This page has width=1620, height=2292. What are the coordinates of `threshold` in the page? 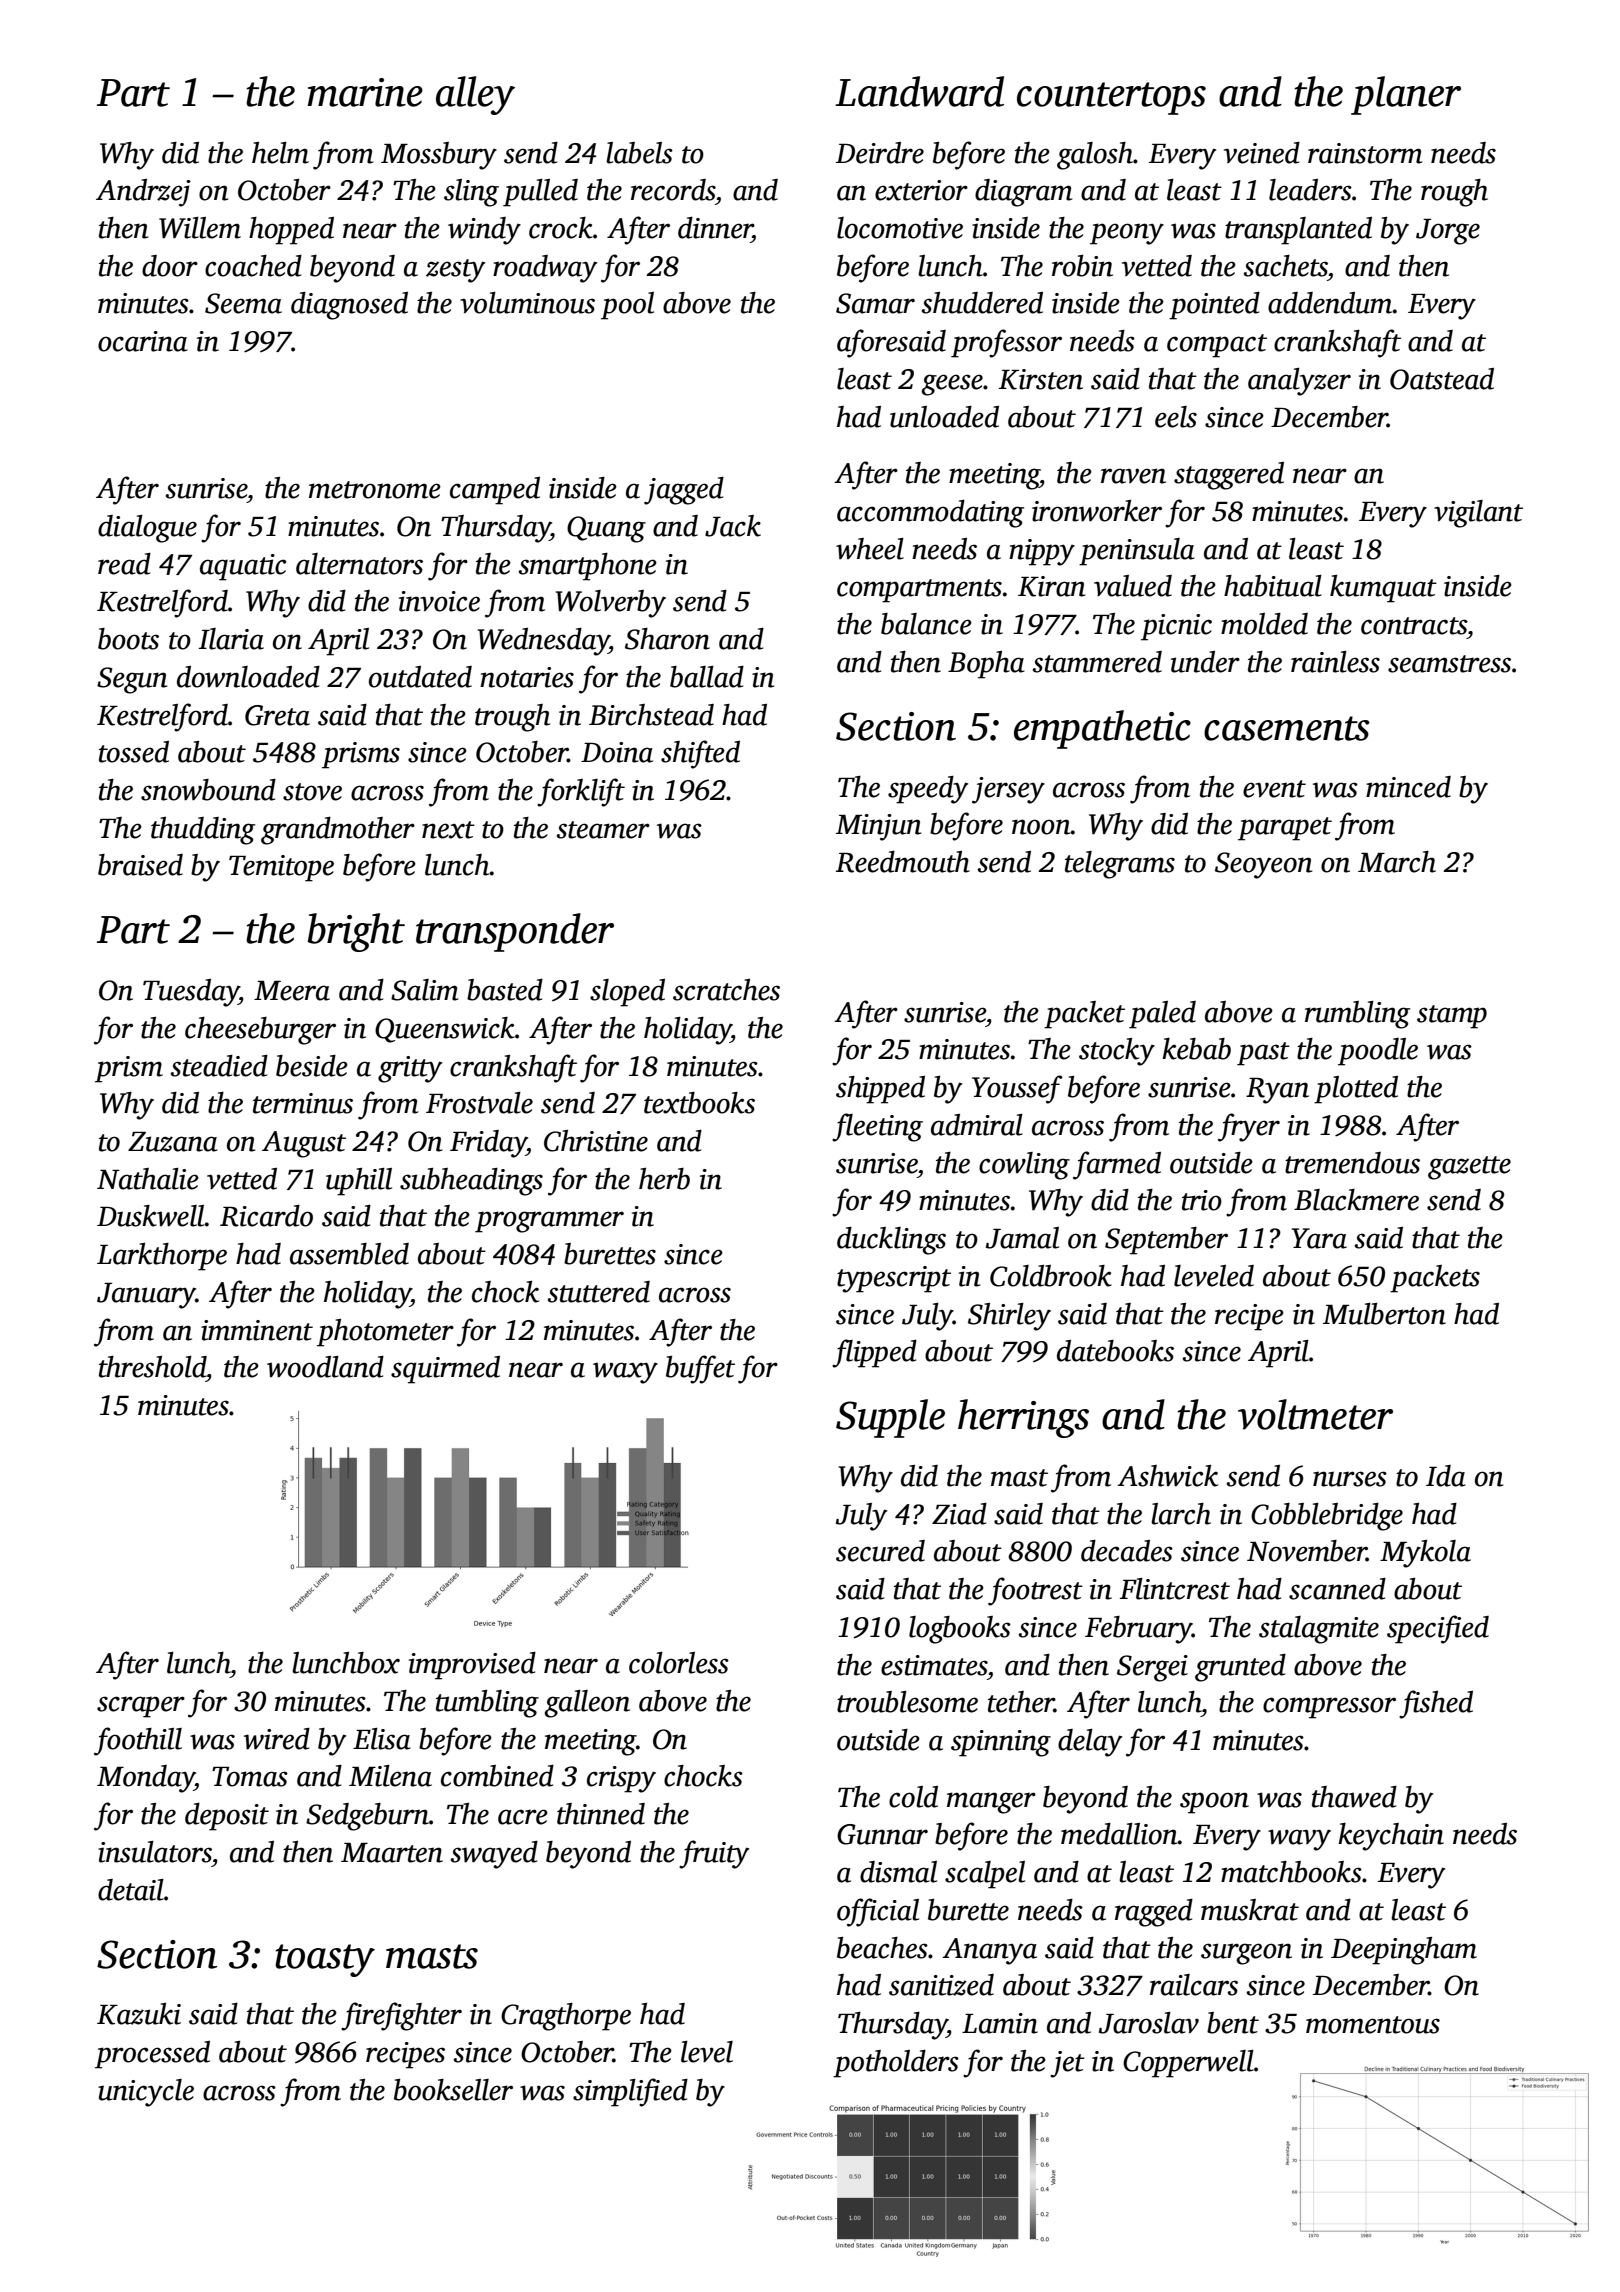 It's located at (152, 1367).
